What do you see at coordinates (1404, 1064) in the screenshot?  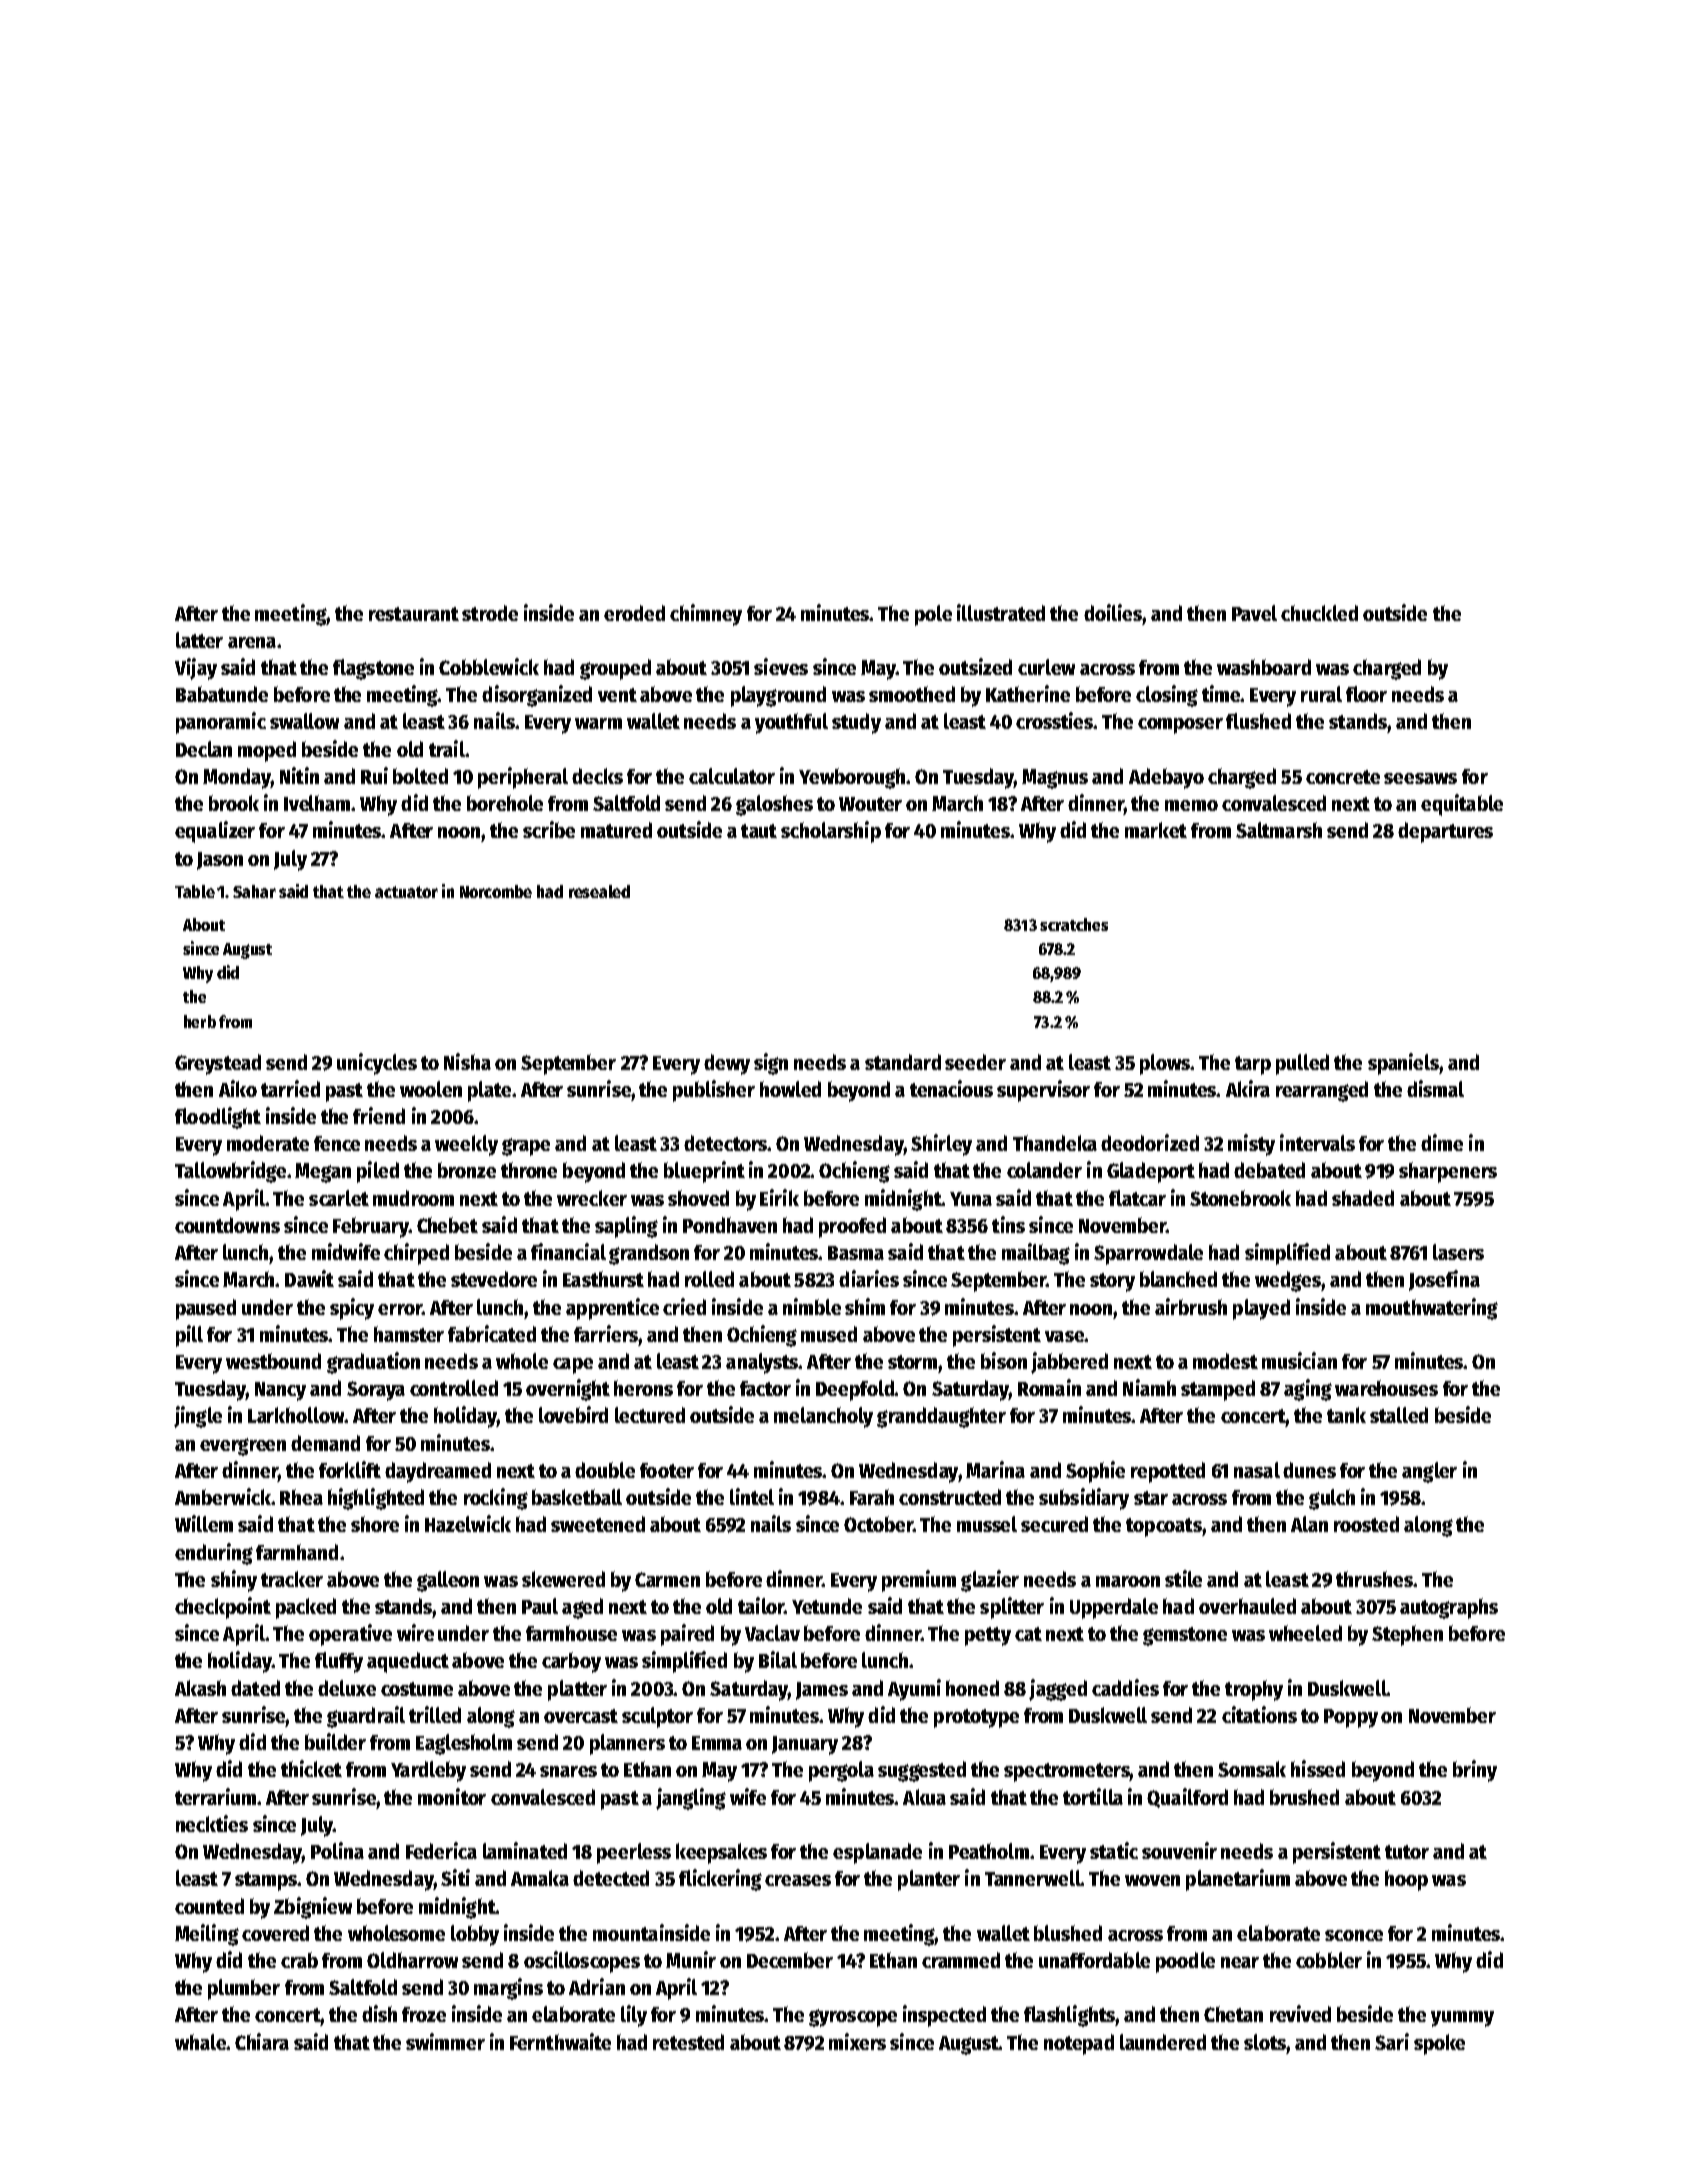 I see `spaniels` at bounding box center [1404, 1064].
